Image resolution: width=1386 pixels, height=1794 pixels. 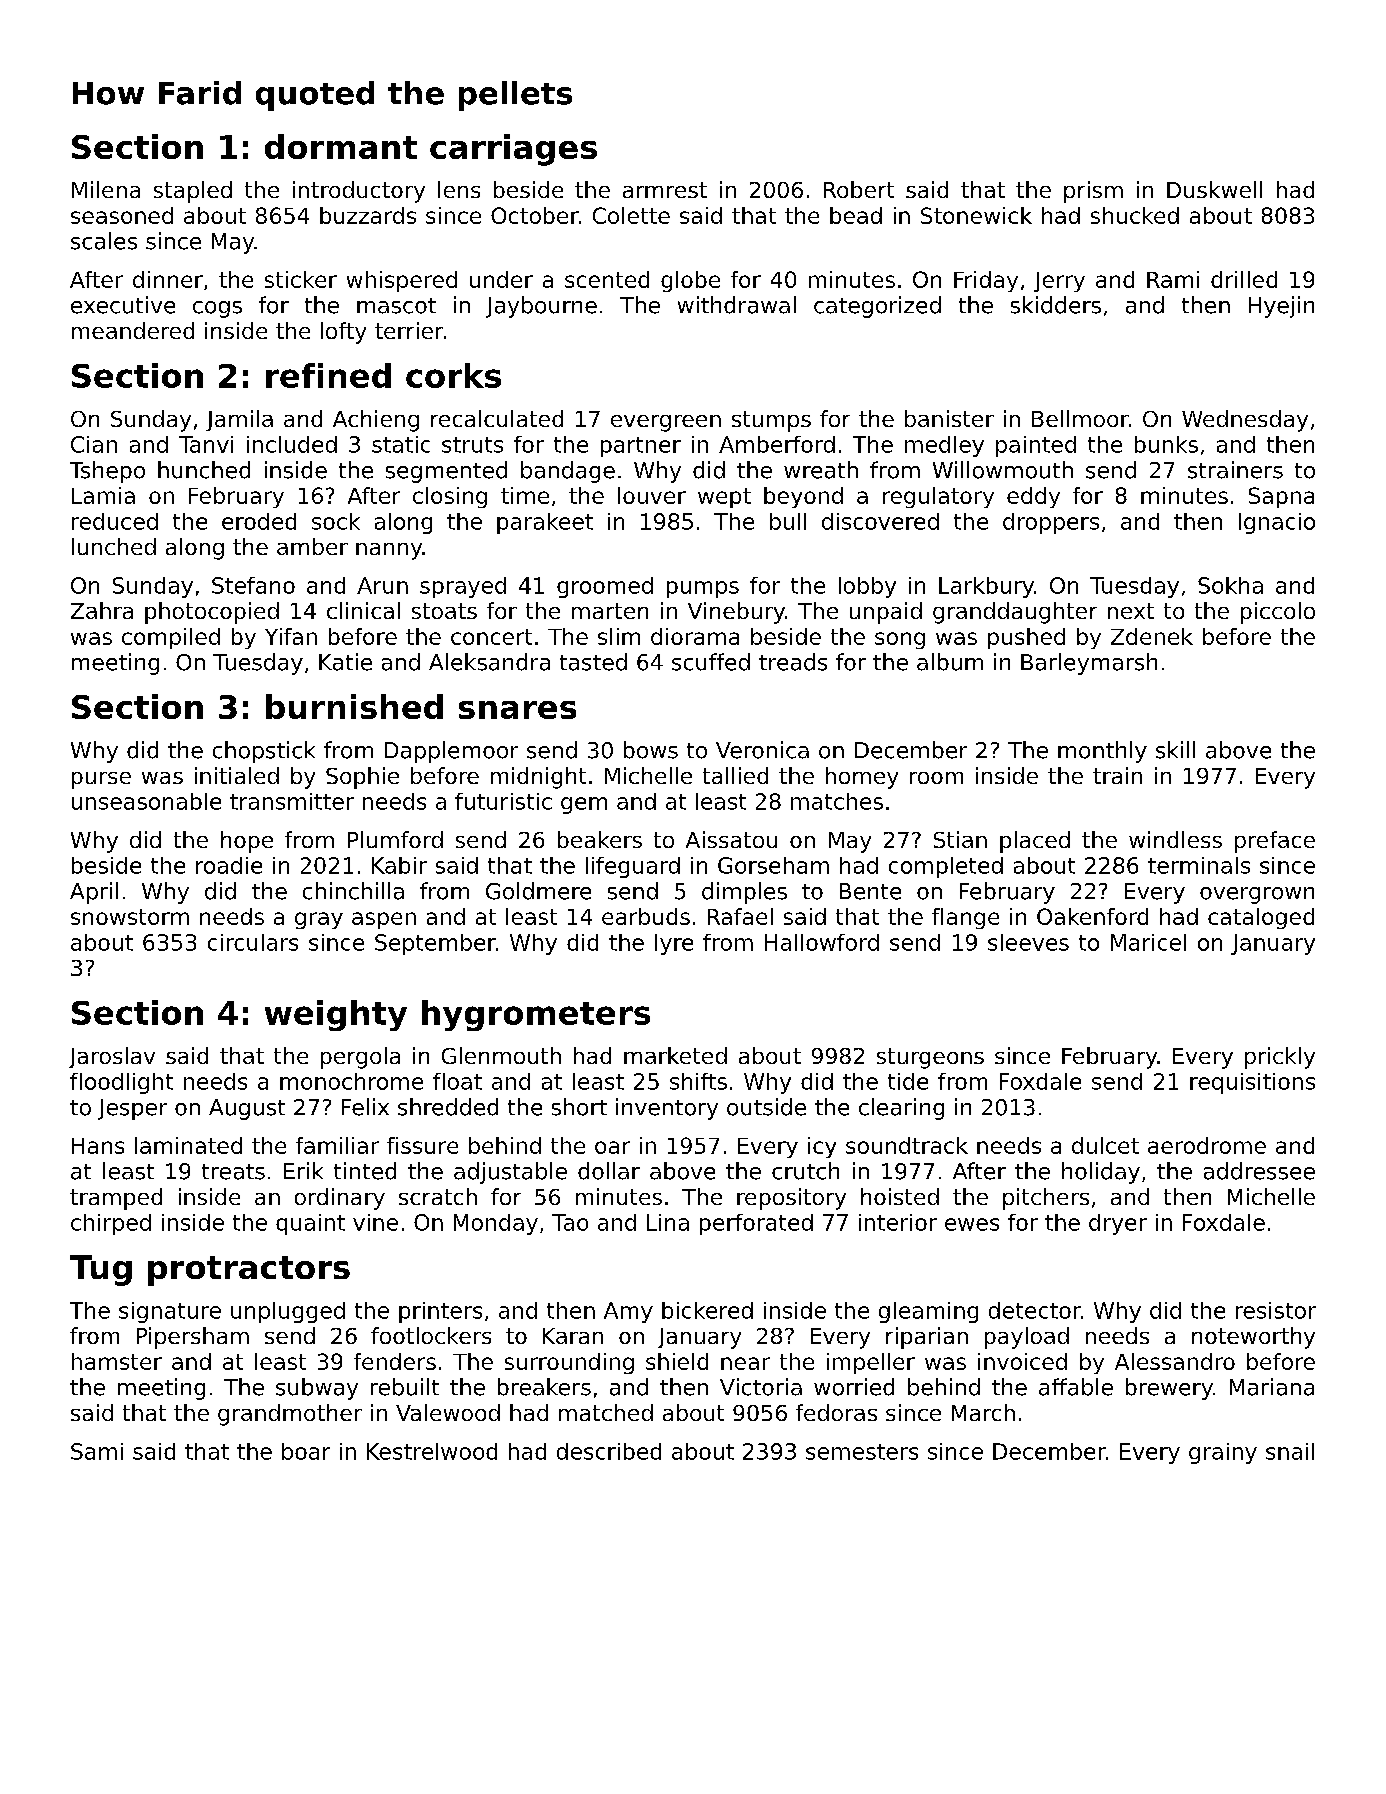 I want to click on Hallowford, so click(x=822, y=942).
